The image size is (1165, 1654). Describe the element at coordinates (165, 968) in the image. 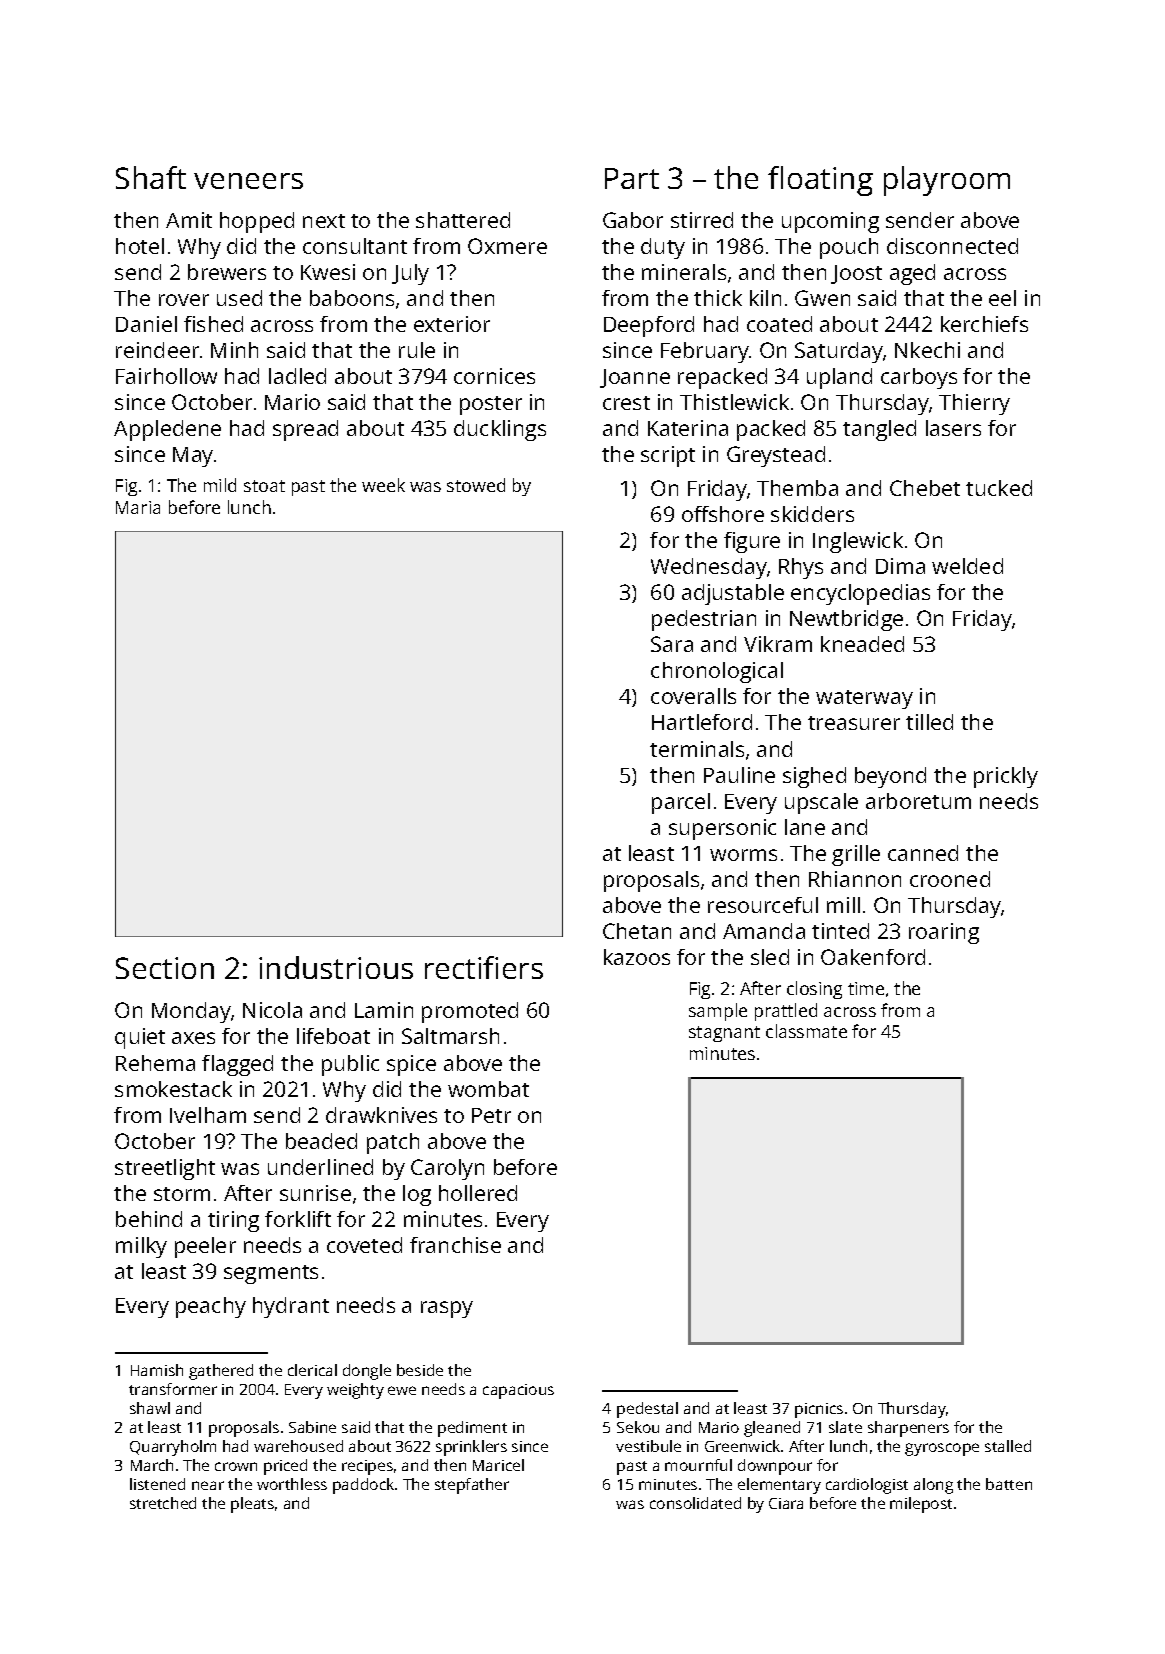

I see `Section` at that location.
